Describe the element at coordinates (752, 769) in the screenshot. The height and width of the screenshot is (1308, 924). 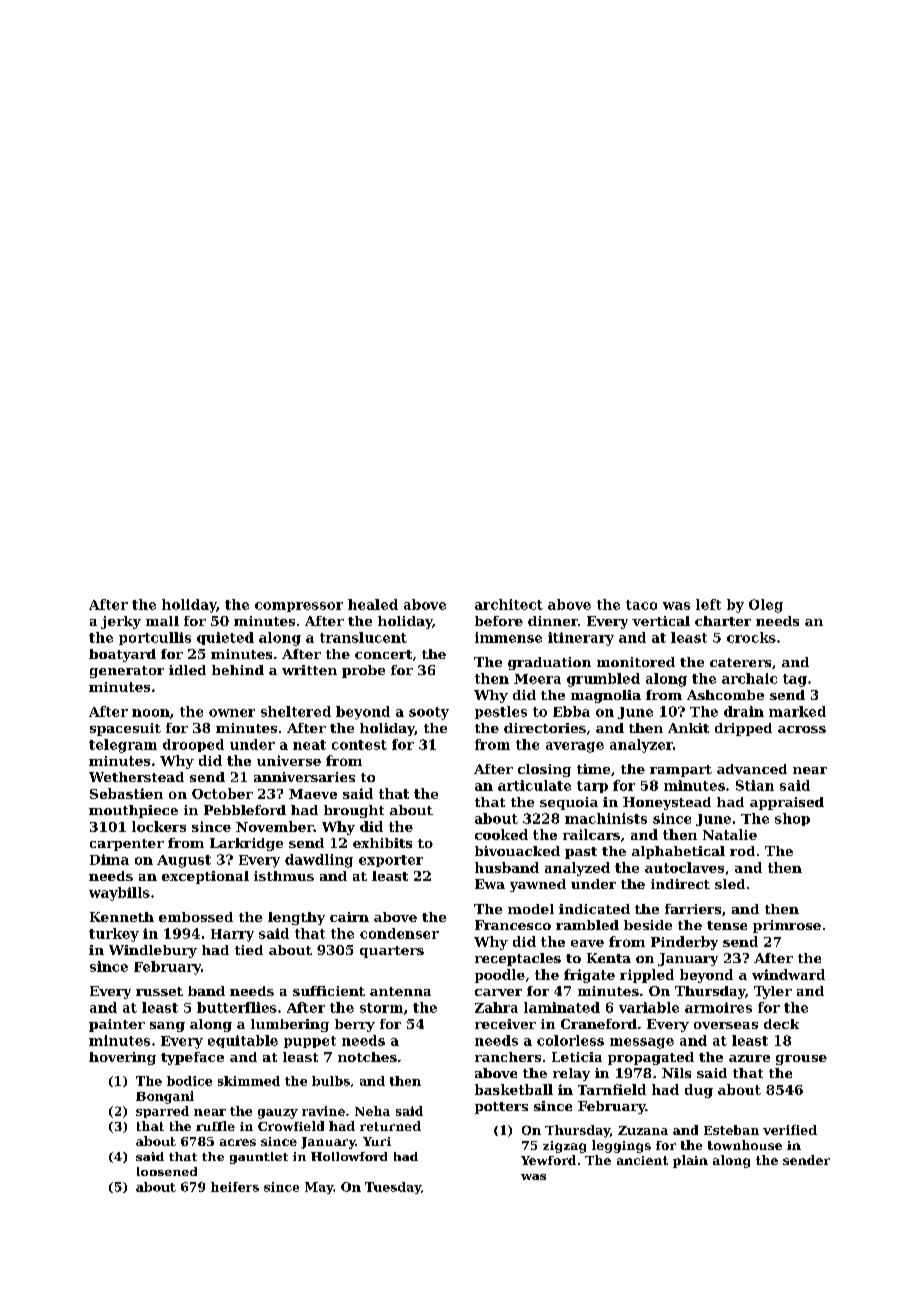
I see `advanced` at that location.
